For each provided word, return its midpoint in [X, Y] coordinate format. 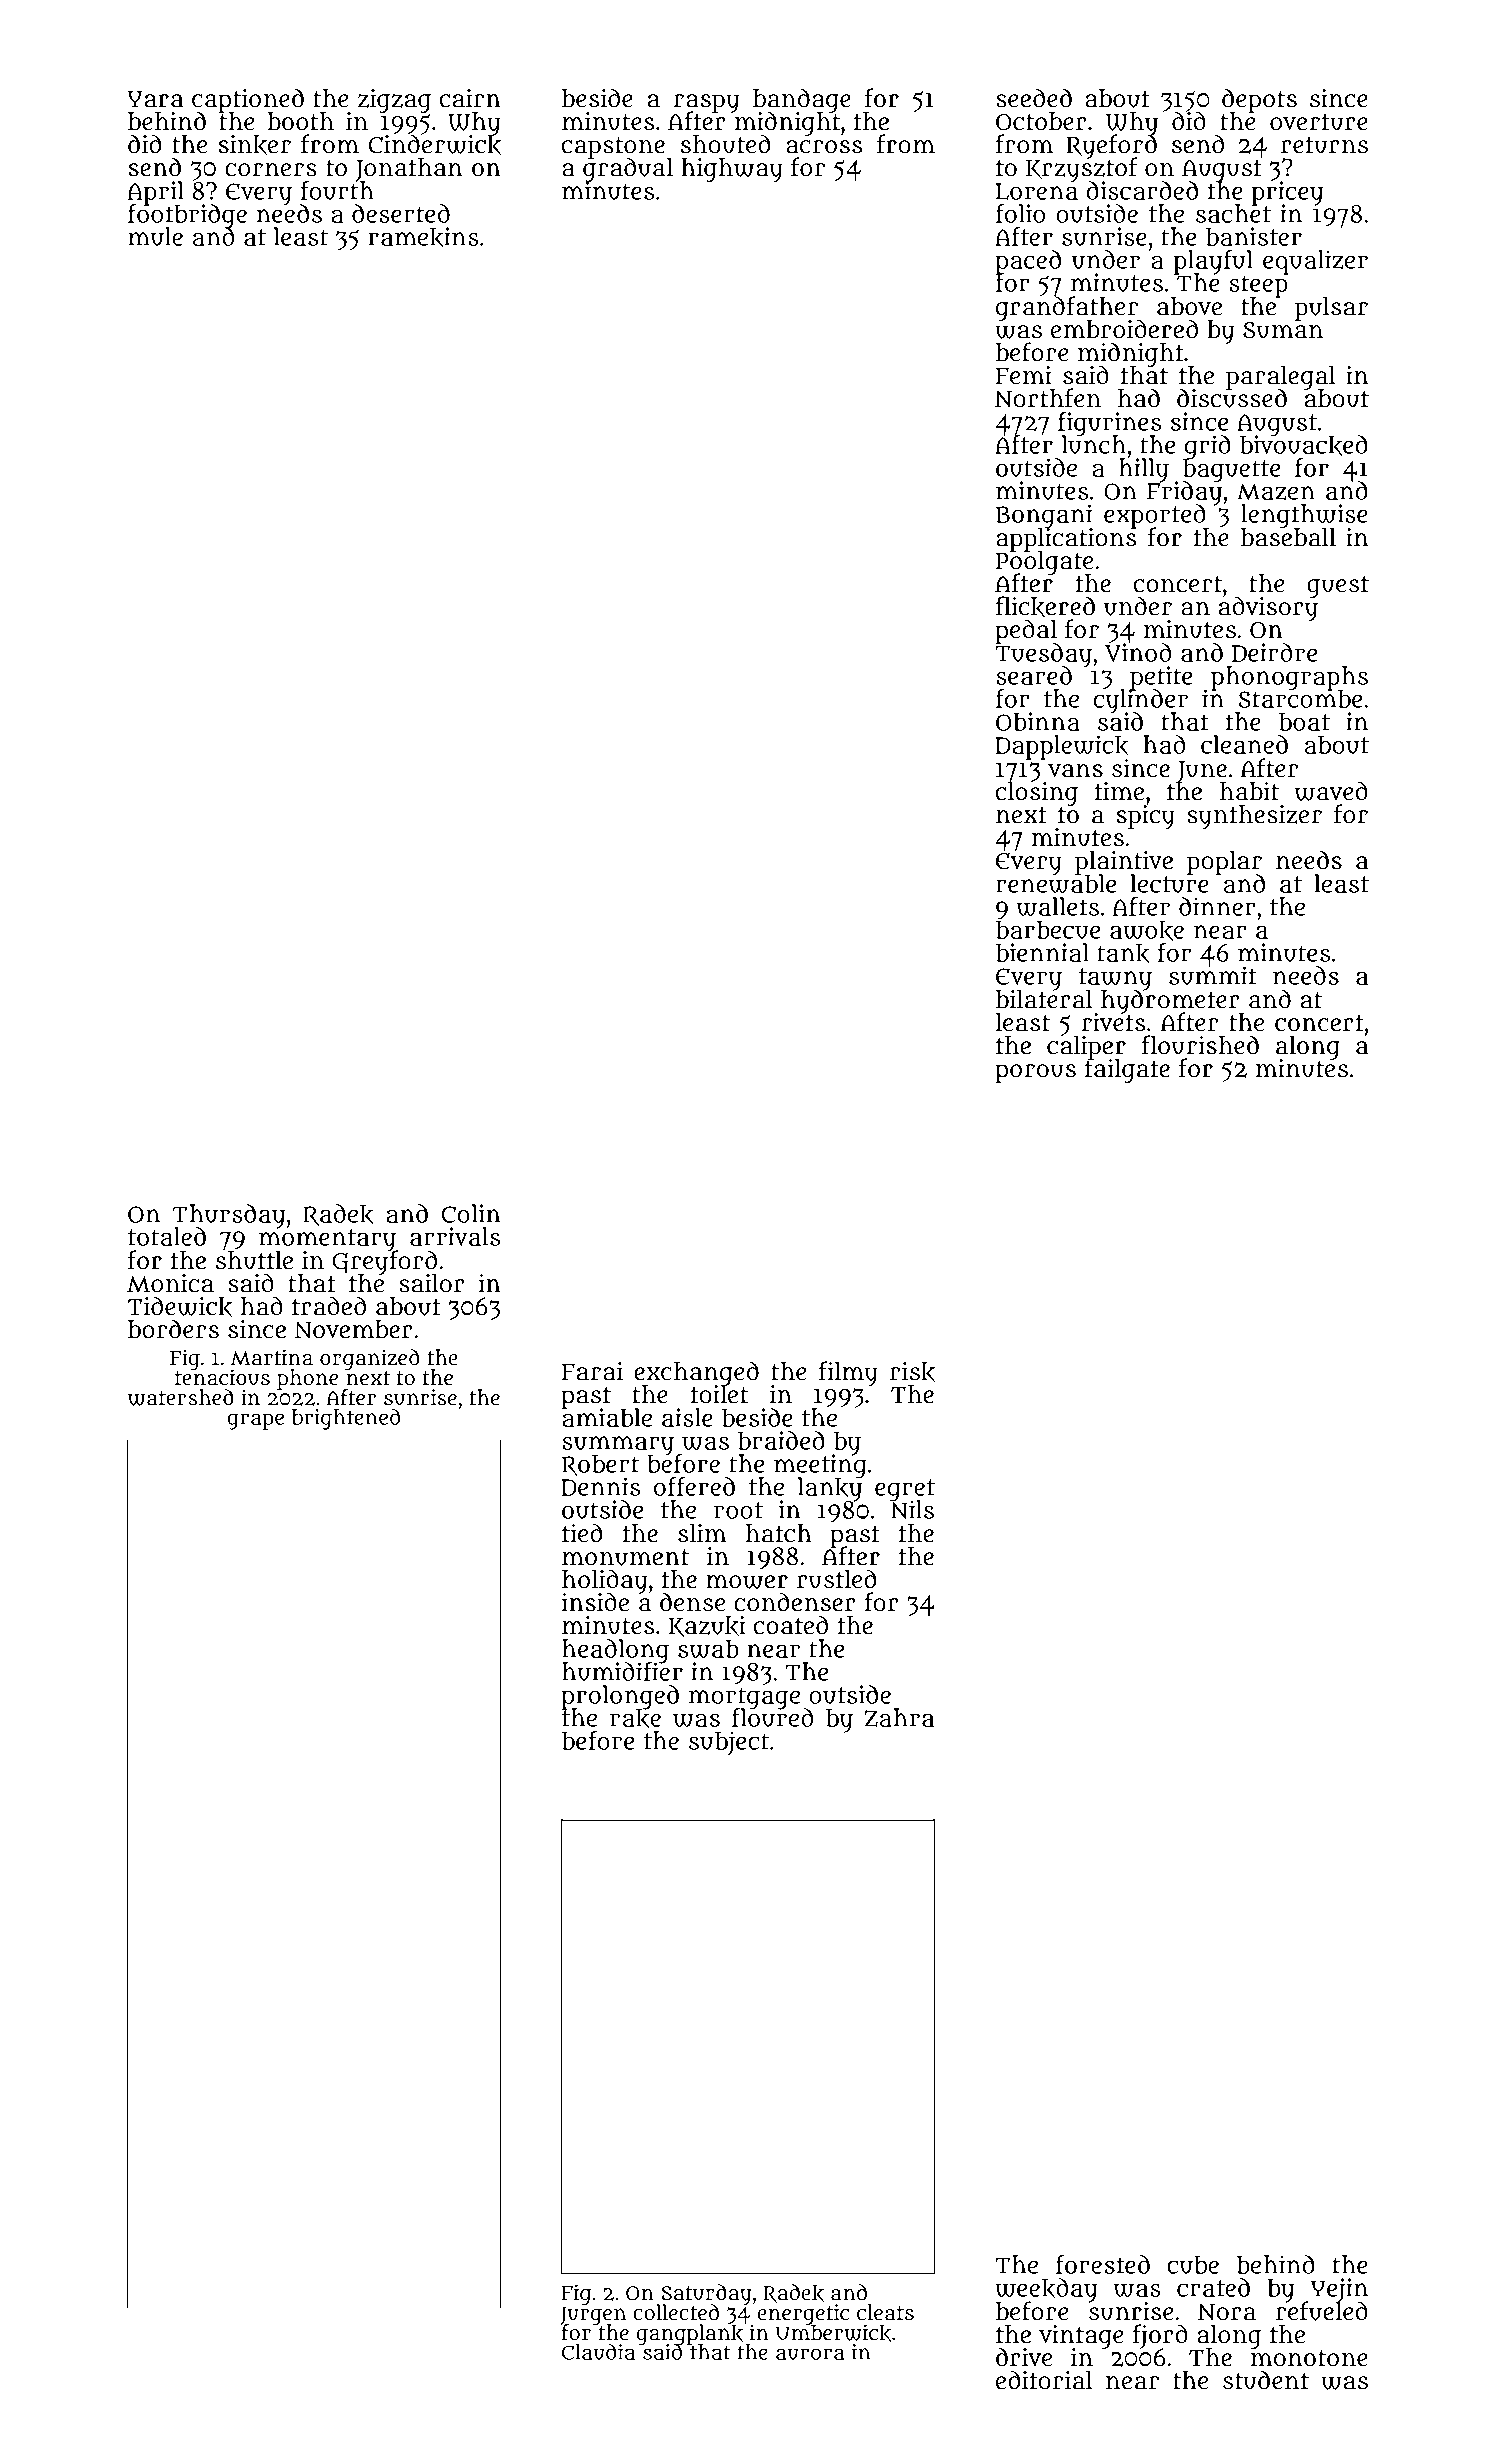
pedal [1026, 631]
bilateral [1044, 999]
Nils [912, 1510]
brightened [346, 1419]
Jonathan [409, 170]
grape [255, 1421]
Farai [592, 1371]
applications [1066, 539]
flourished [1200, 1045]
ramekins [424, 237]
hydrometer [1170, 1001]
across [824, 147]
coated [790, 1625]
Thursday [229, 1216]
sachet [1233, 214]
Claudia [598, 2352]
